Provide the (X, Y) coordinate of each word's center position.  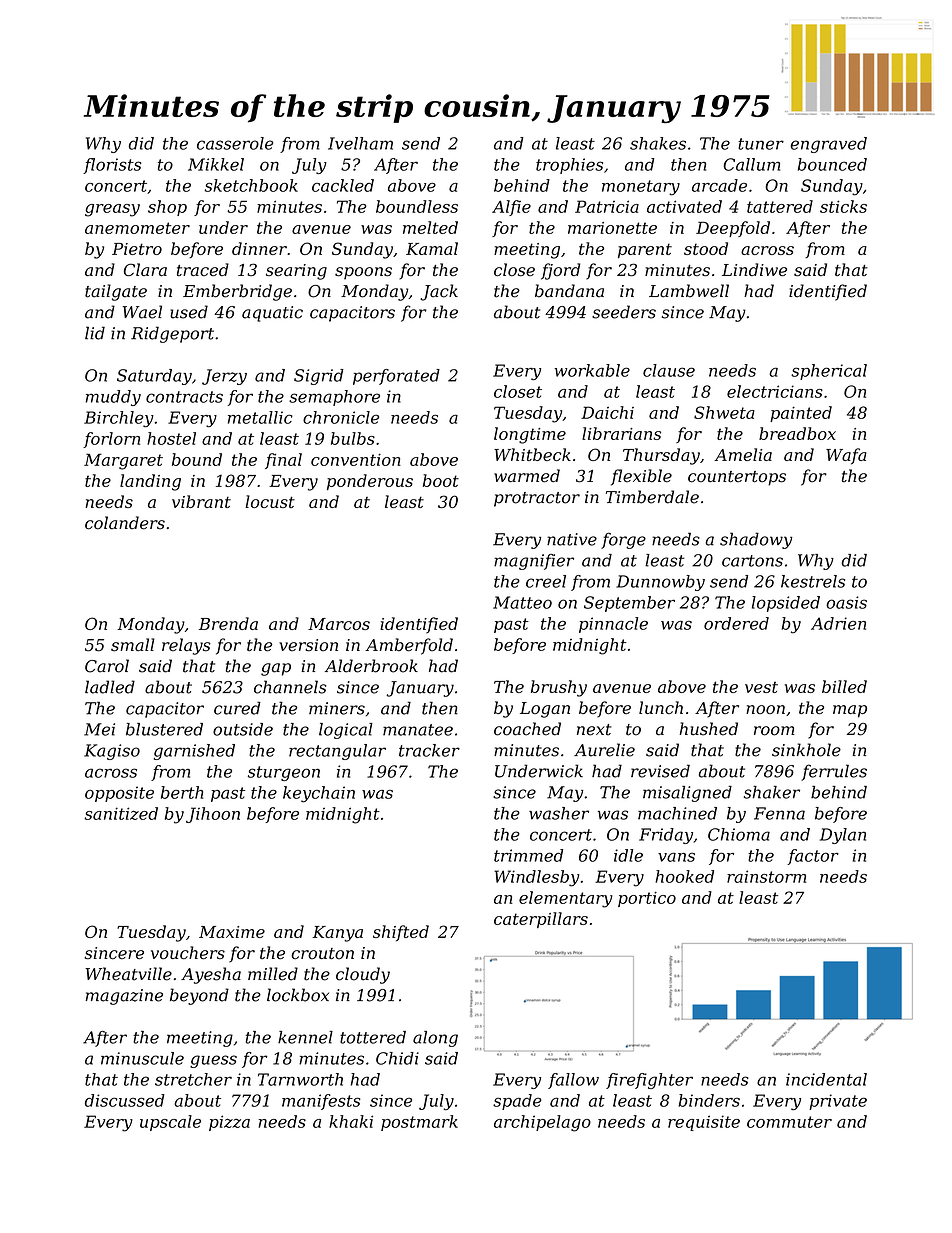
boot (441, 480)
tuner (761, 144)
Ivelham (360, 143)
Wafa (846, 456)
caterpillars (541, 920)
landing (150, 482)
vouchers (188, 953)
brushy (559, 688)
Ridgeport (172, 334)
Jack (439, 292)
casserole (235, 143)
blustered (164, 729)
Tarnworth (300, 1079)
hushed (708, 729)
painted (801, 414)
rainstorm (766, 876)
